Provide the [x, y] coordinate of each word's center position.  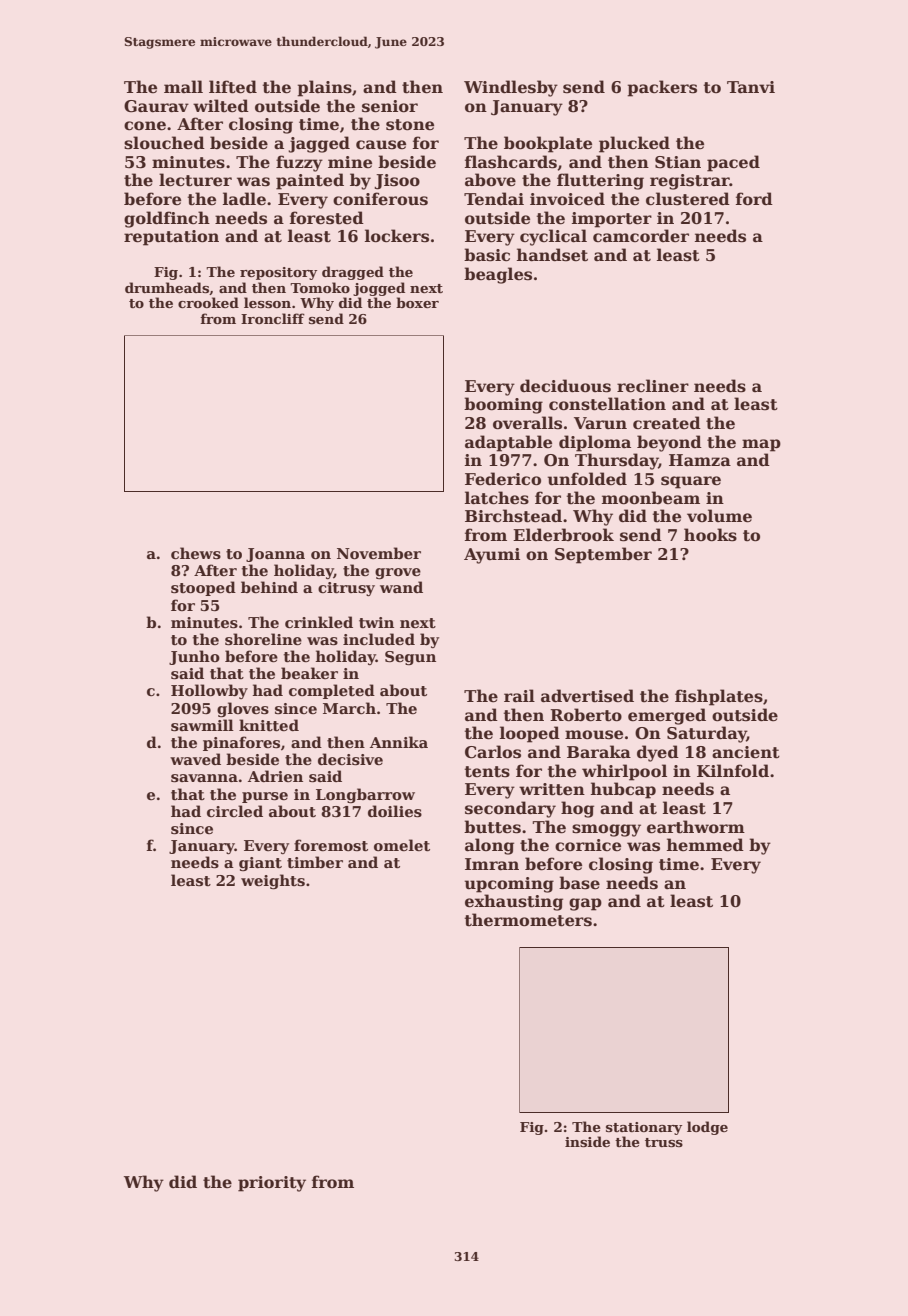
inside [587, 1141]
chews [196, 553]
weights [273, 882]
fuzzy [299, 163]
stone [410, 125]
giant [260, 864]
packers [662, 88]
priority [272, 1184]
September [603, 555]
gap [585, 904]
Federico [503, 479]
